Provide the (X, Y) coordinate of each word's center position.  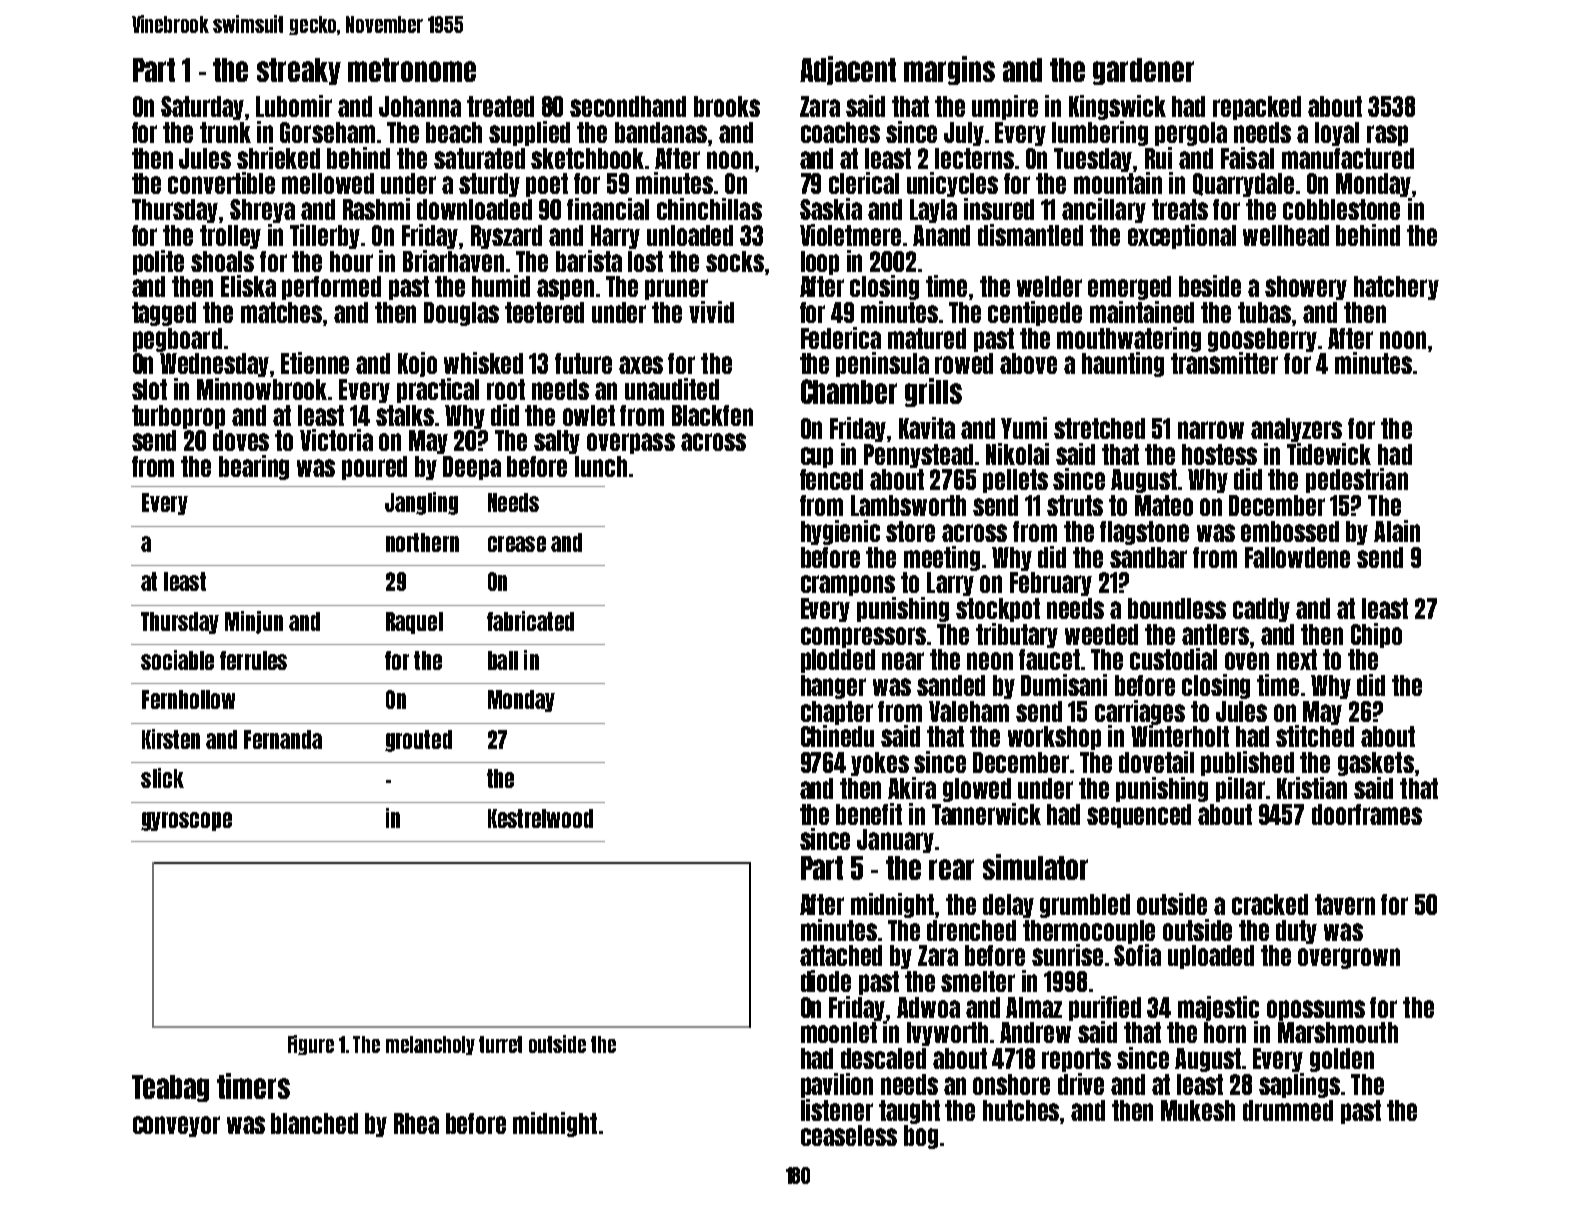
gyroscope (186, 821)
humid (501, 286)
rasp (1387, 135)
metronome (412, 70)
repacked (1257, 108)
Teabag (170, 1088)
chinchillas (709, 209)
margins (949, 70)
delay (1008, 906)
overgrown (1349, 958)
